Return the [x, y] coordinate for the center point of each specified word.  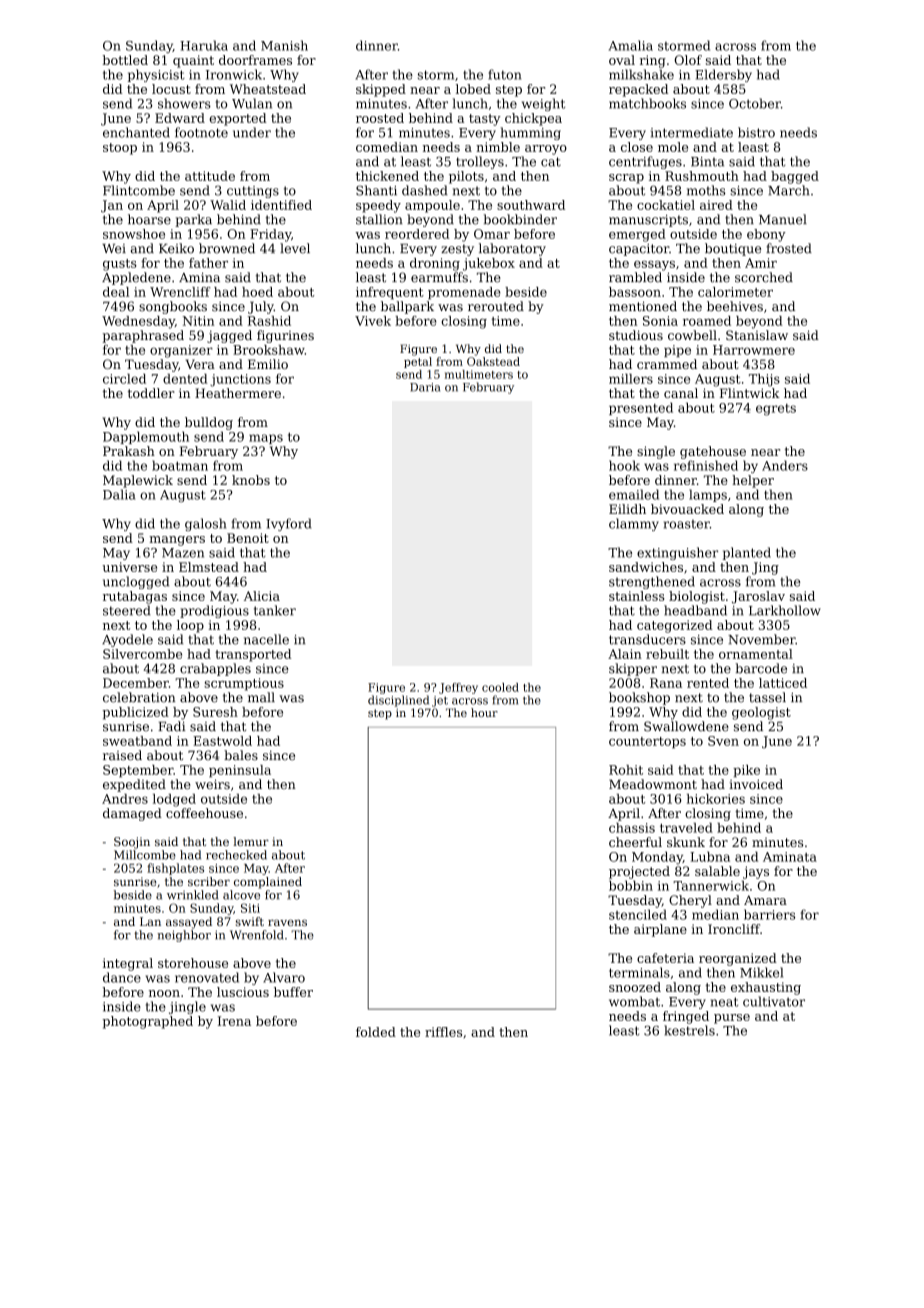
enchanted [136, 132]
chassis [632, 828]
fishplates [175, 869]
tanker [275, 610]
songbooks [173, 307]
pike [746, 771]
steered [127, 610]
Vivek [373, 321]
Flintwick [750, 393]
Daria [425, 387]
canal [681, 393]
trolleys [480, 162]
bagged [795, 177]
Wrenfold [256, 935]
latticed [783, 683]
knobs [251, 480]
